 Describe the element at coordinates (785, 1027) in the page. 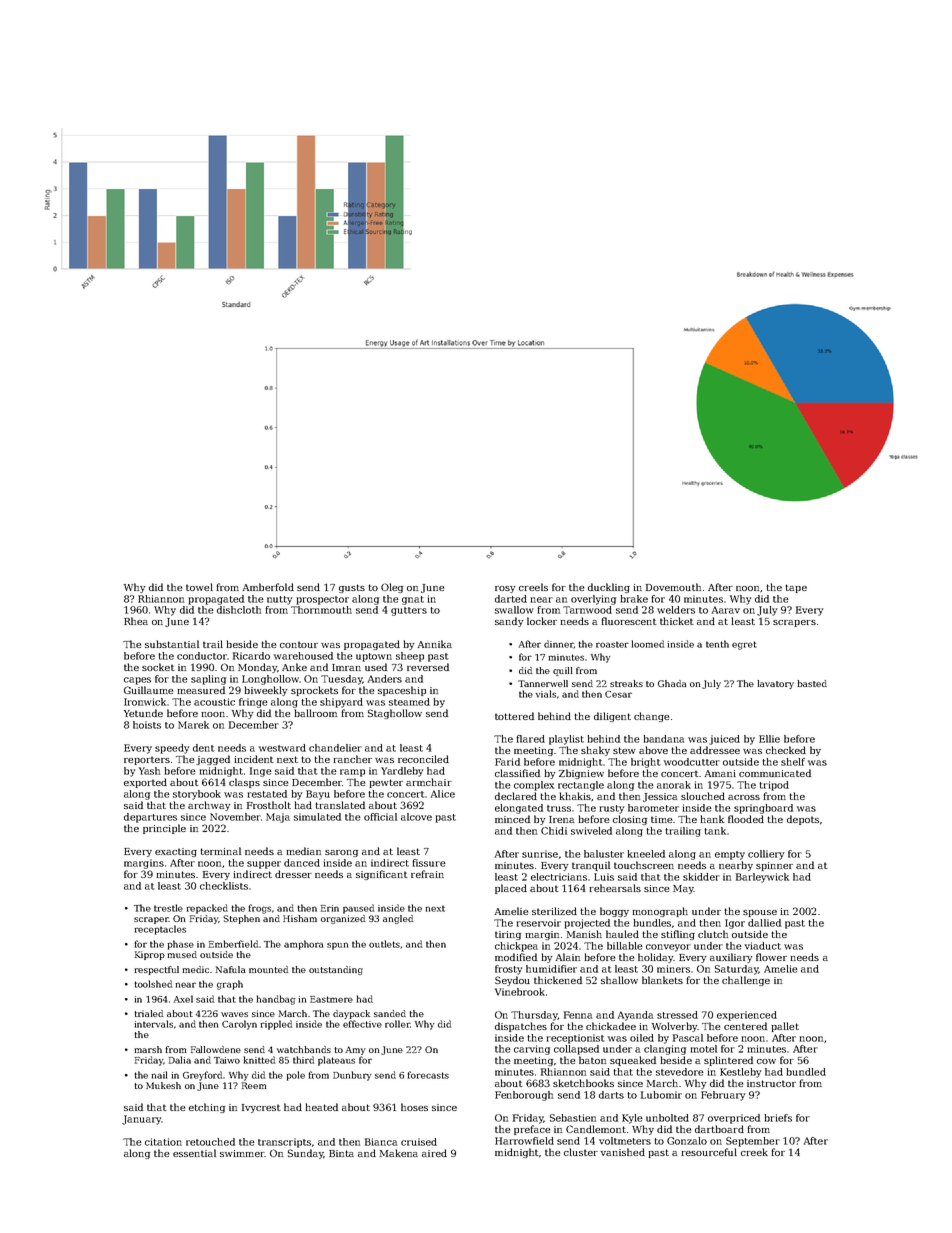

I see `pallet` at that location.
